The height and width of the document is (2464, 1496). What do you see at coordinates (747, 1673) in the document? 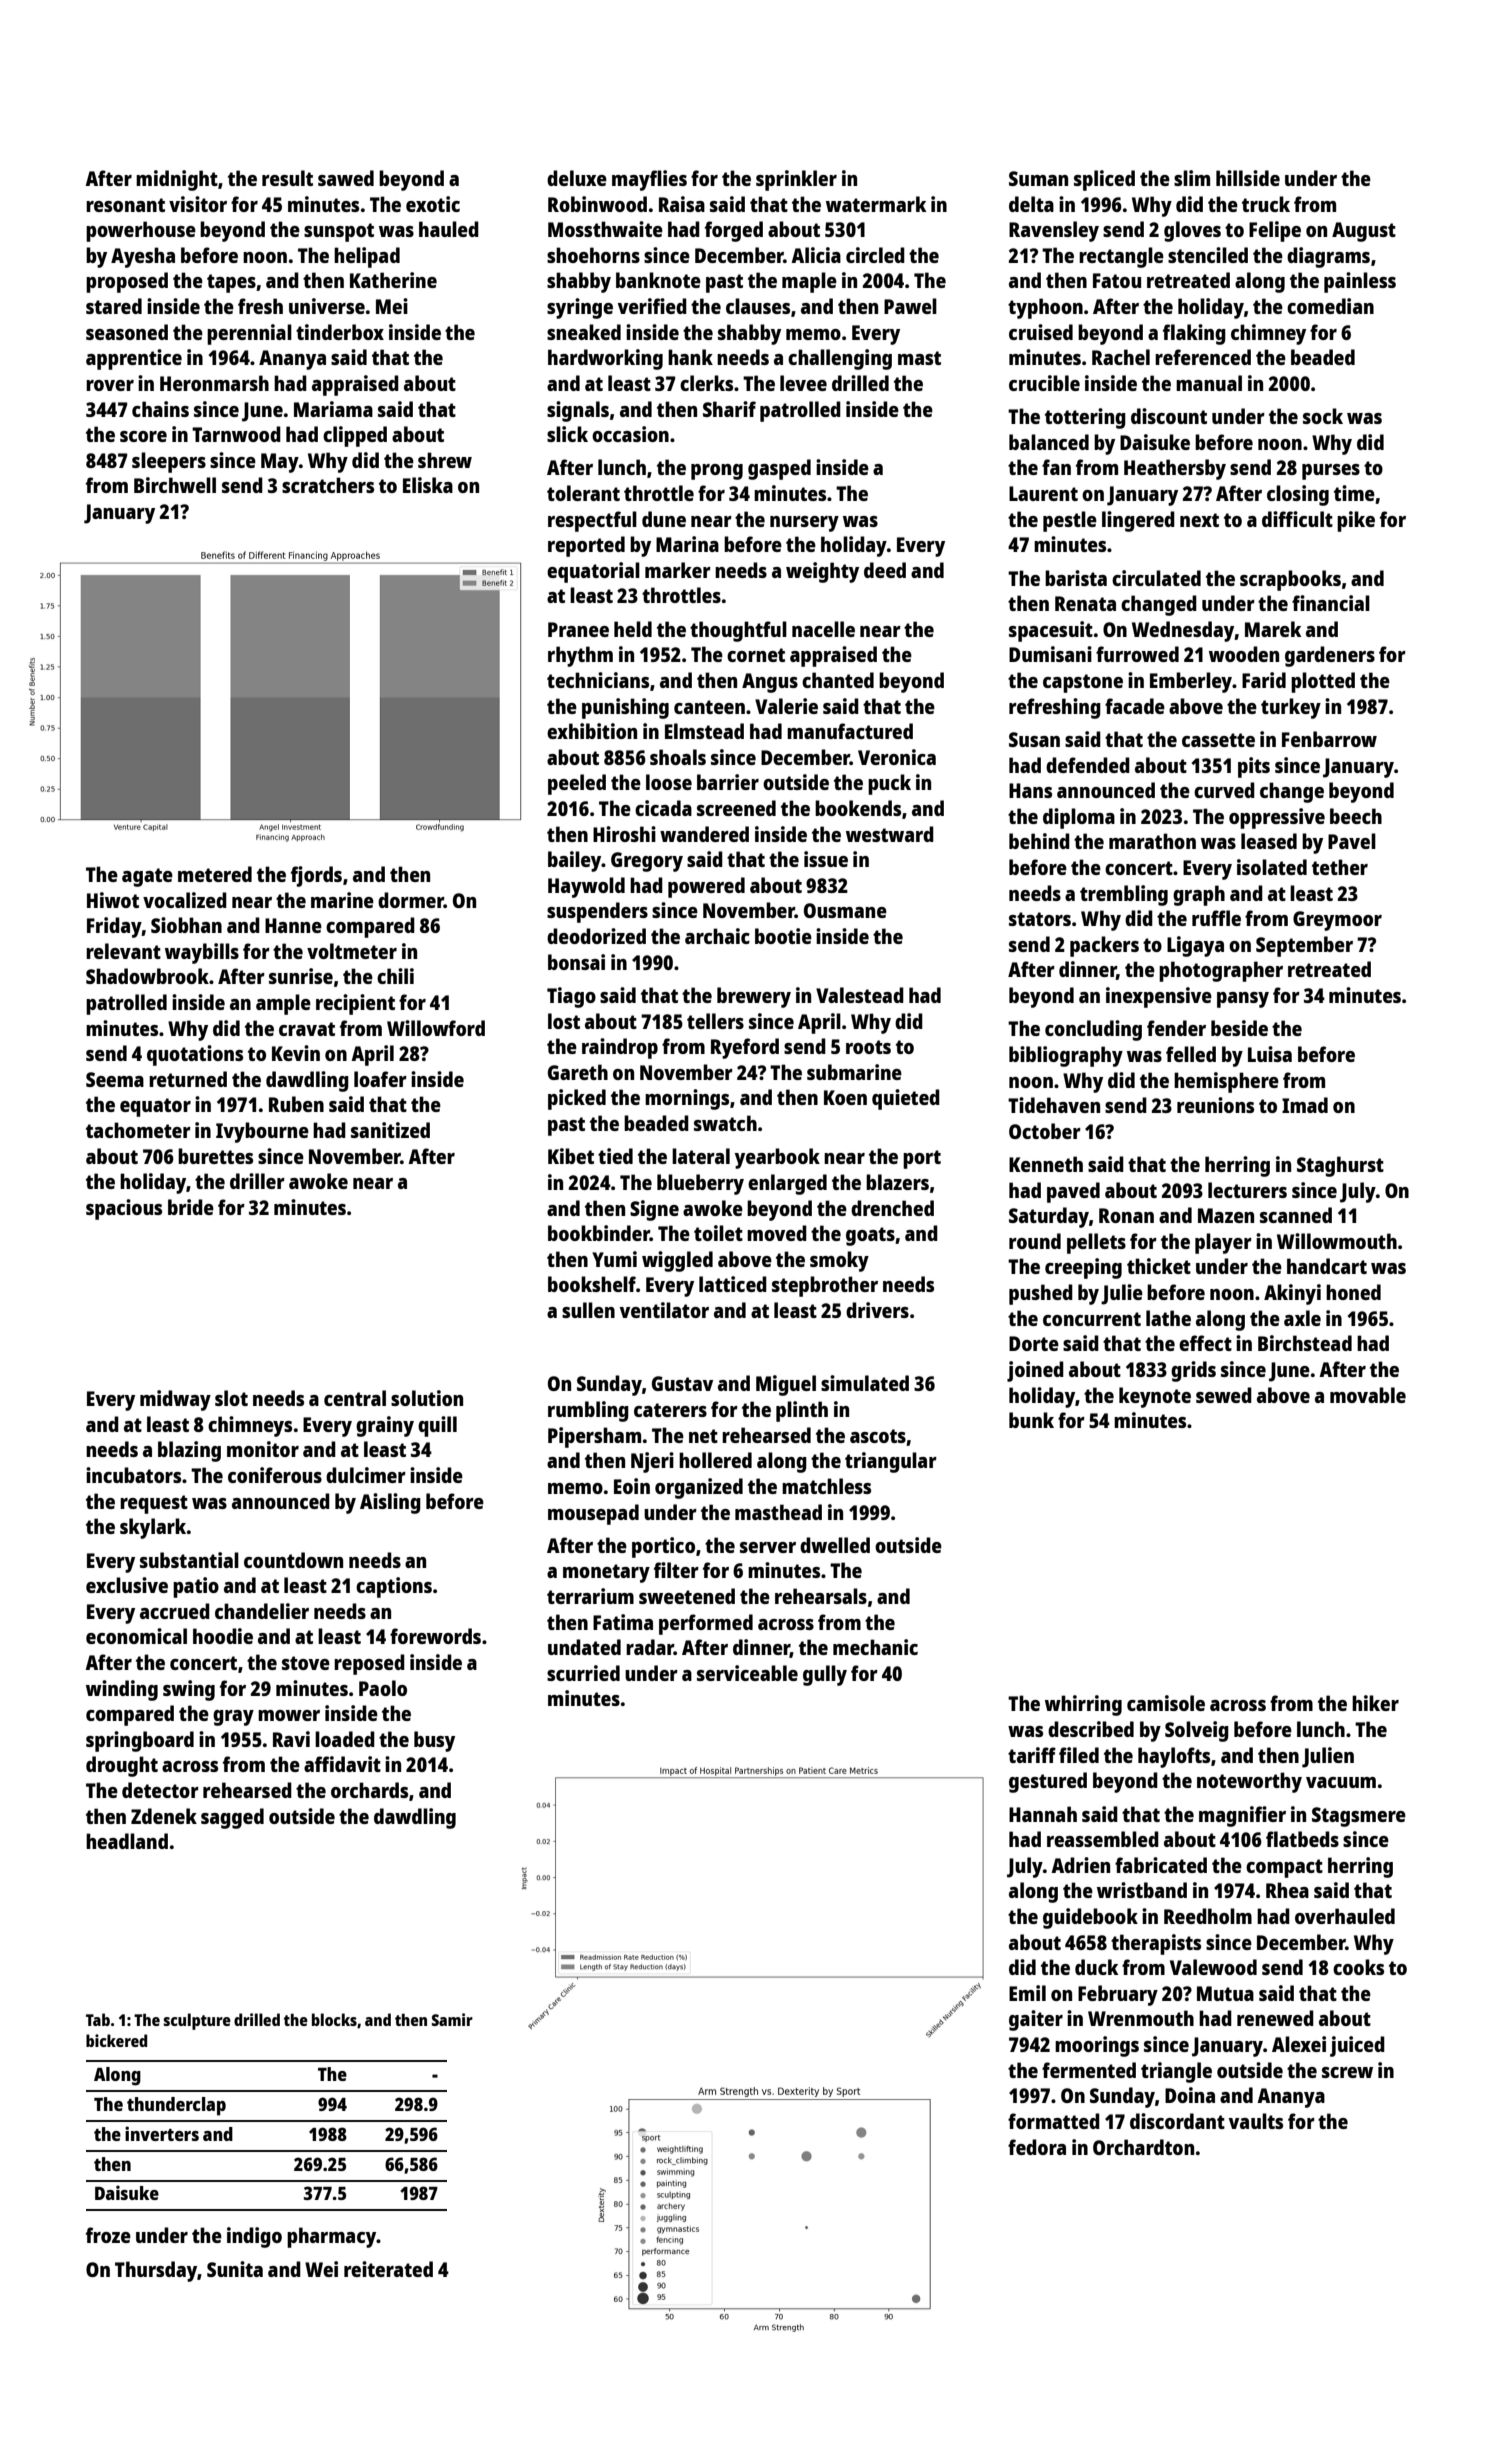
I see `serviceable` at bounding box center [747, 1673].
